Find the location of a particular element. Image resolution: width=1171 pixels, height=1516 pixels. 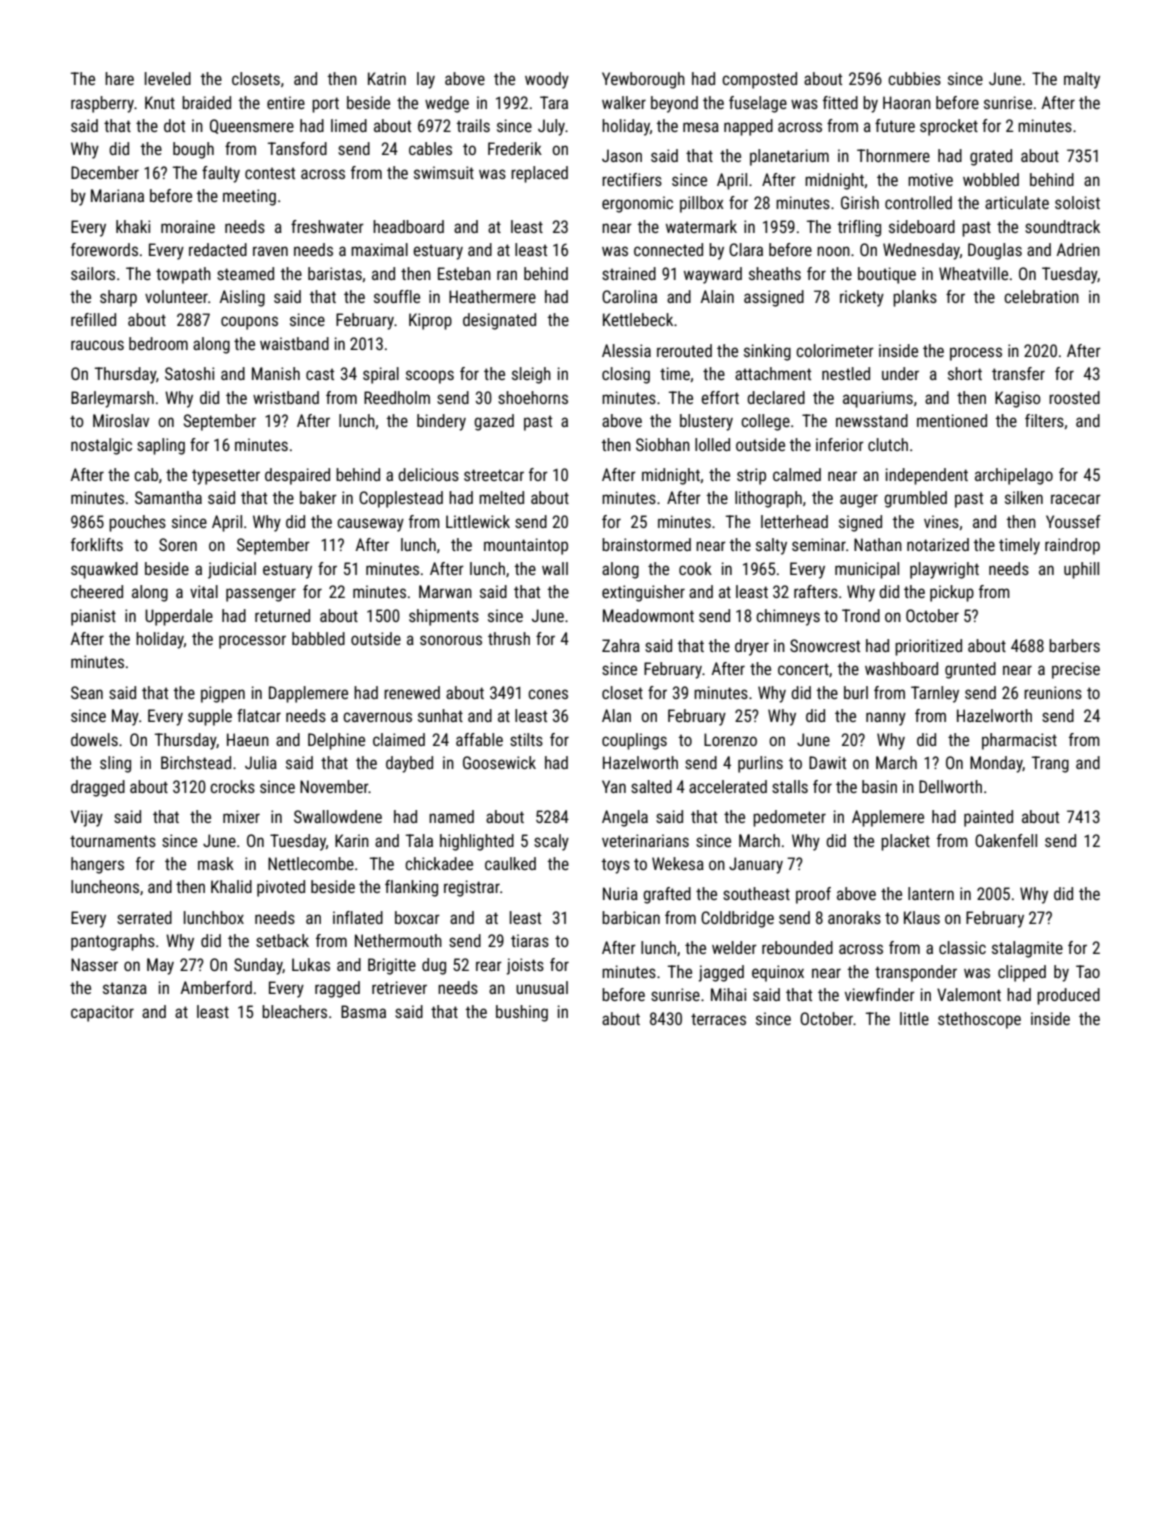

leveled is located at coordinates (168, 78).
